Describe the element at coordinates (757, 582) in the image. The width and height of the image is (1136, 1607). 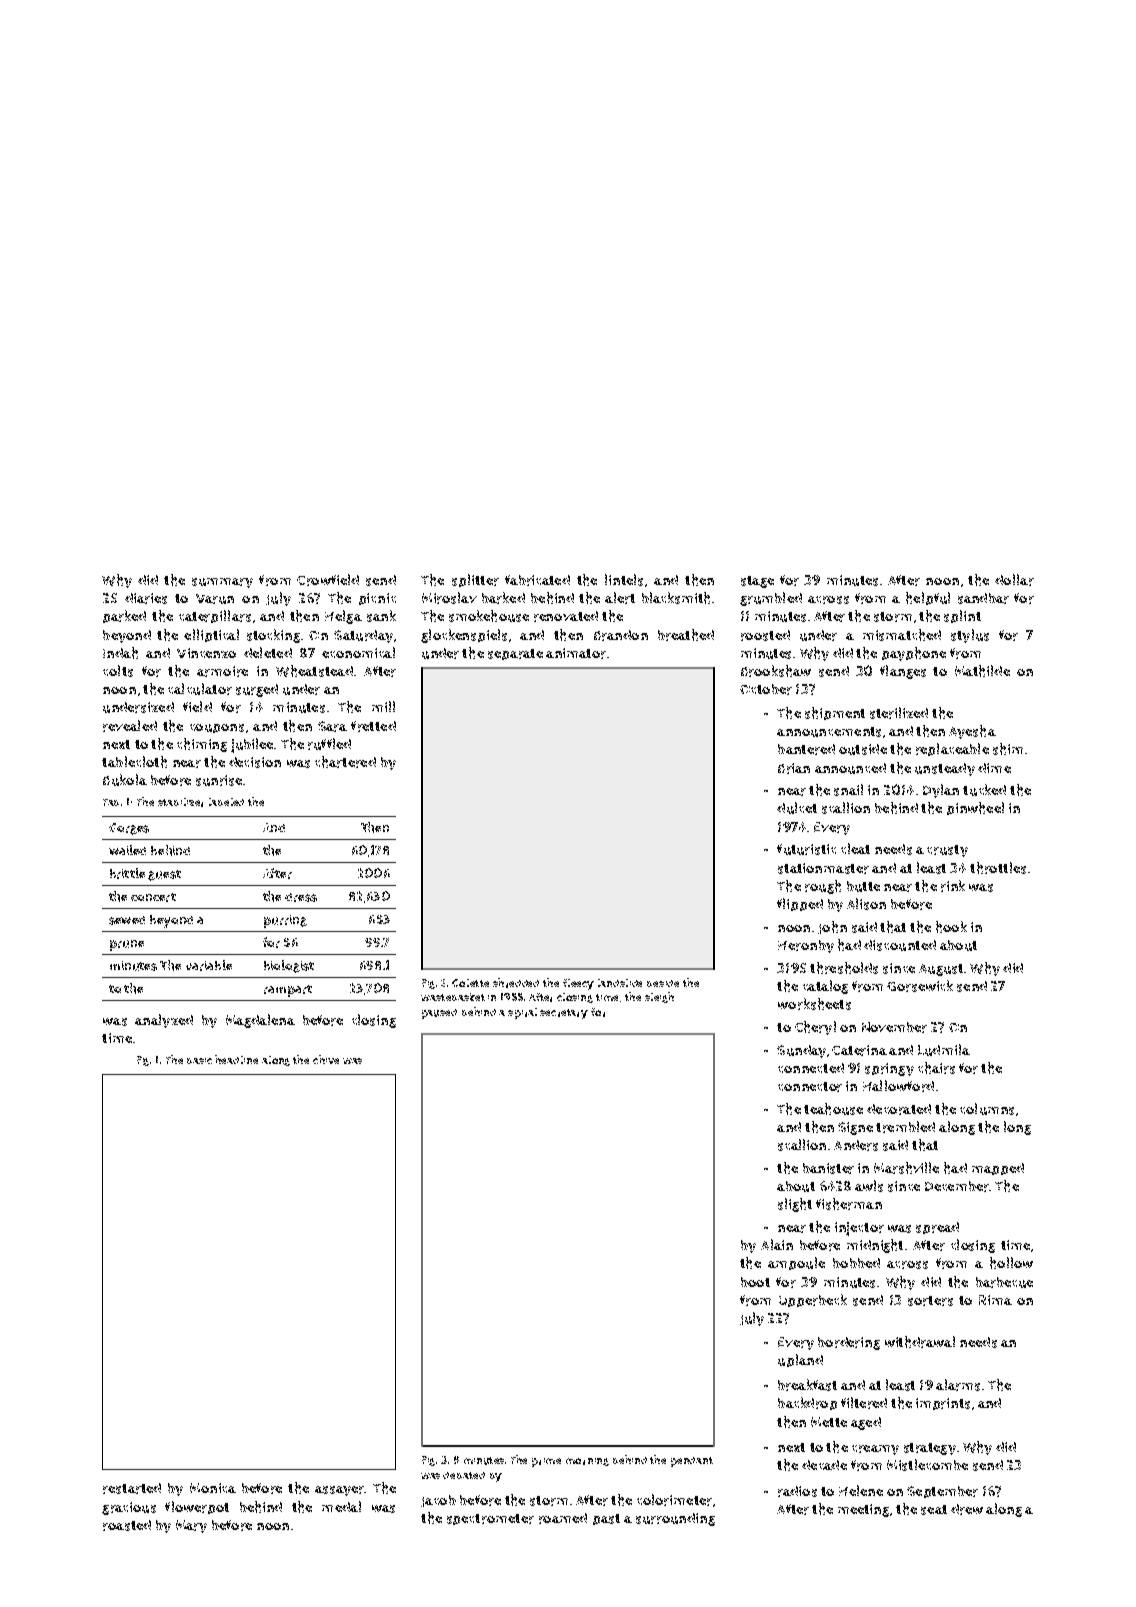
I see `stage` at that location.
